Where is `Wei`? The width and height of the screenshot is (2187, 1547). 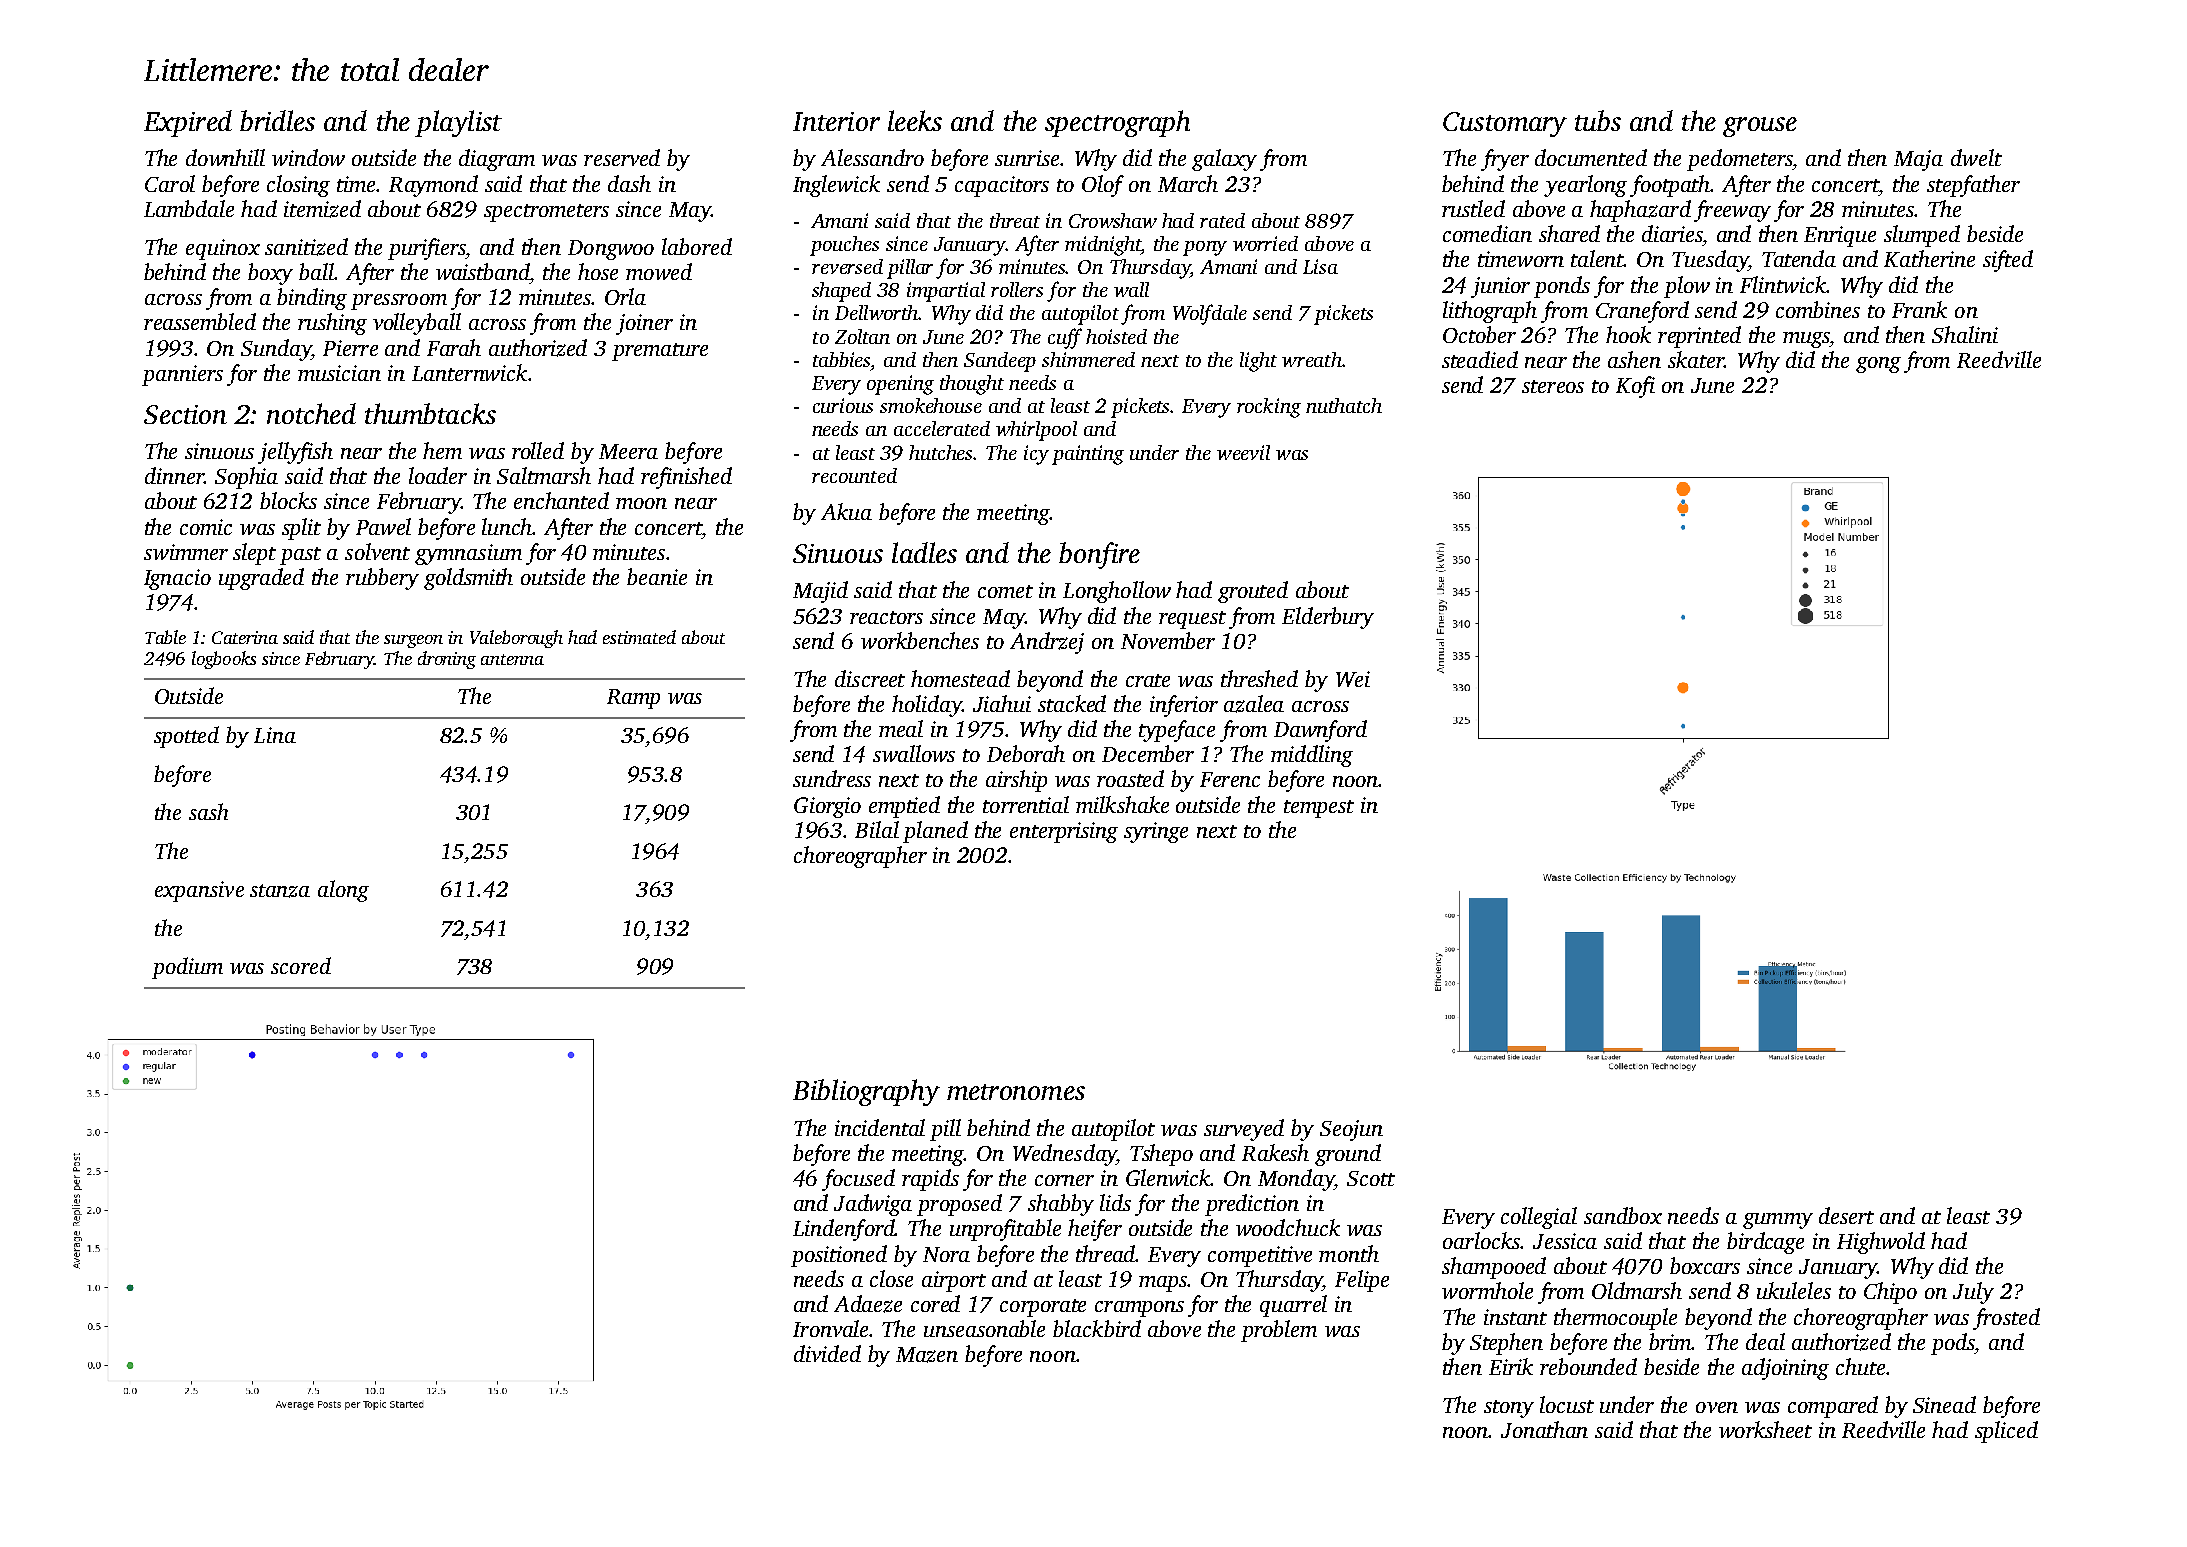
Wei is located at coordinates (1353, 679).
